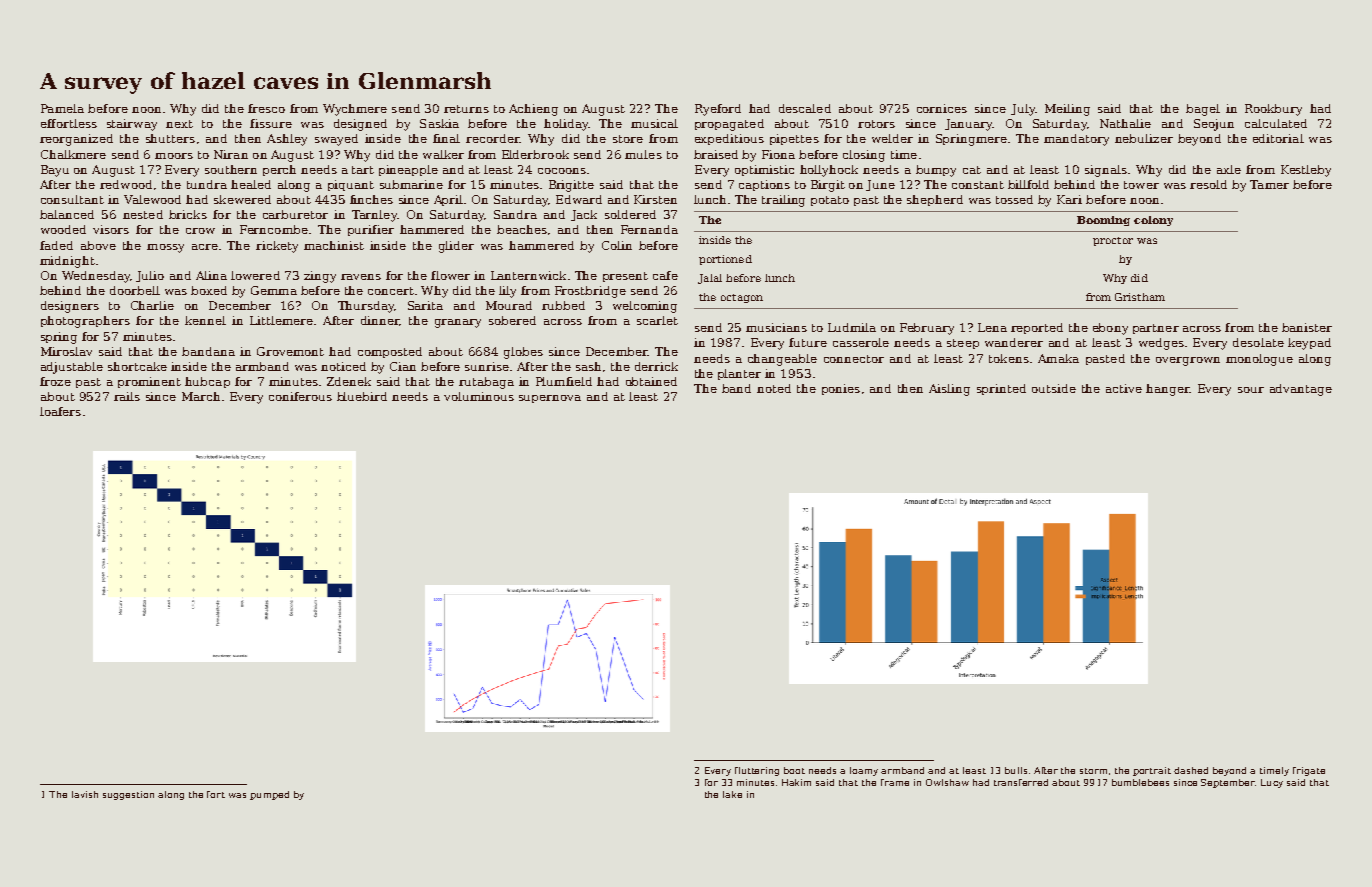 This screenshot has height=887, width=1372. I want to click on lake, so click(732, 794).
